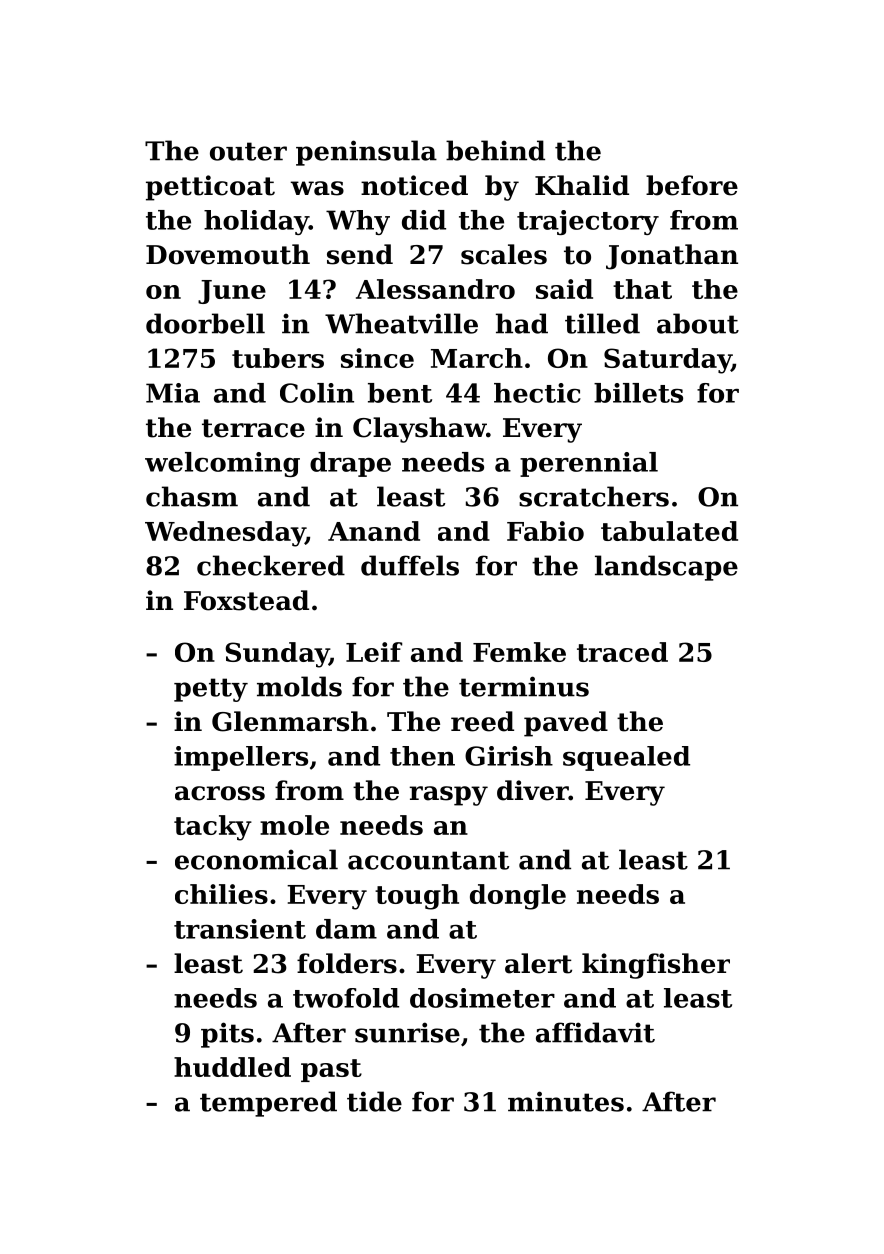  Describe the element at coordinates (253, 428) in the screenshot. I see `terrace` at that location.
